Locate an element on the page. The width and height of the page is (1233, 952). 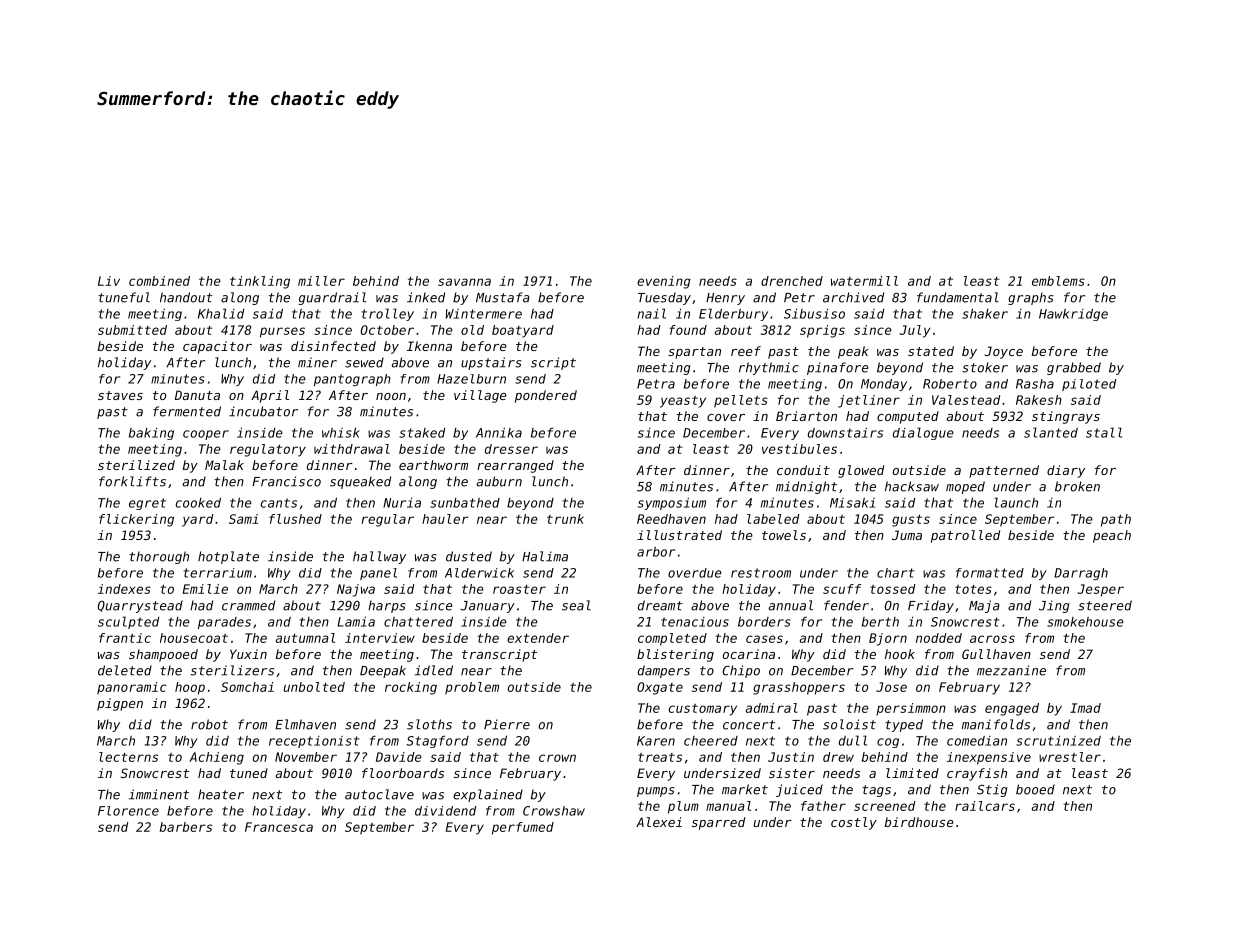
extender is located at coordinates (538, 638).
